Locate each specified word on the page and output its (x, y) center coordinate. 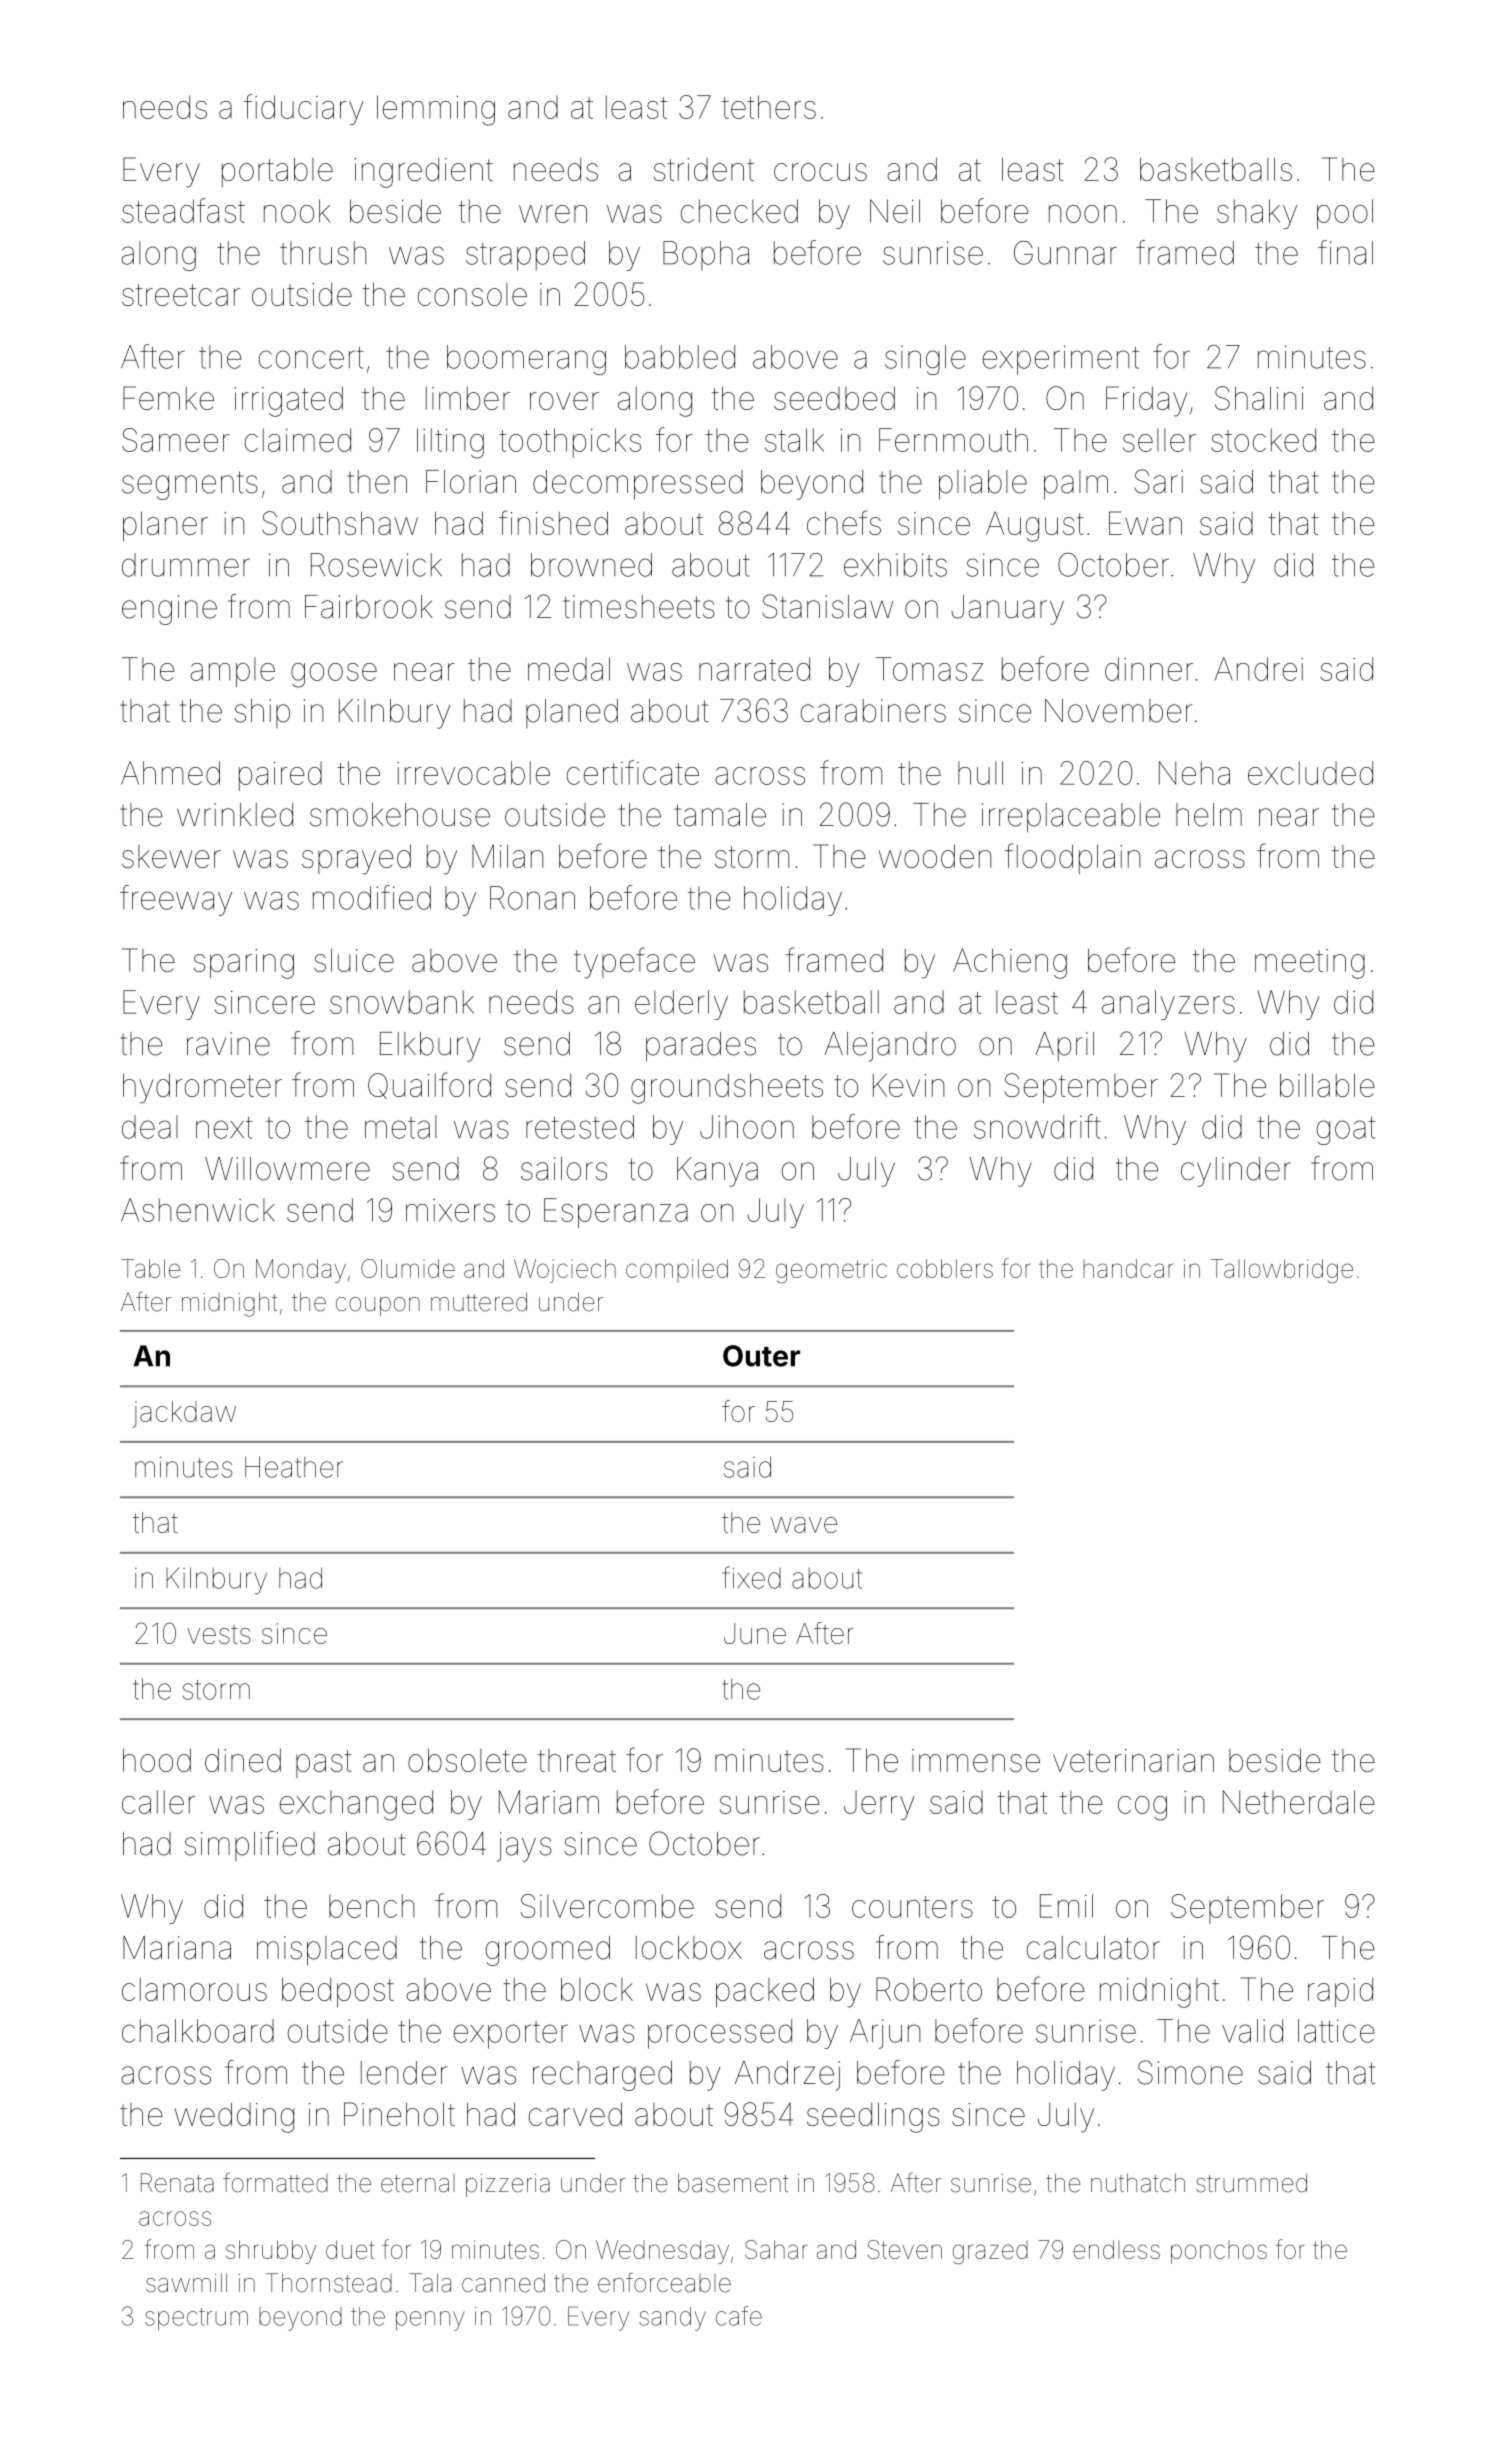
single (925, 360)
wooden (935, 856)
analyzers (1168, 1005)
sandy (672, 2319)
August (1035, 526)
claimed (298, 440)
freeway (176, 900)
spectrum (196, 2319)
